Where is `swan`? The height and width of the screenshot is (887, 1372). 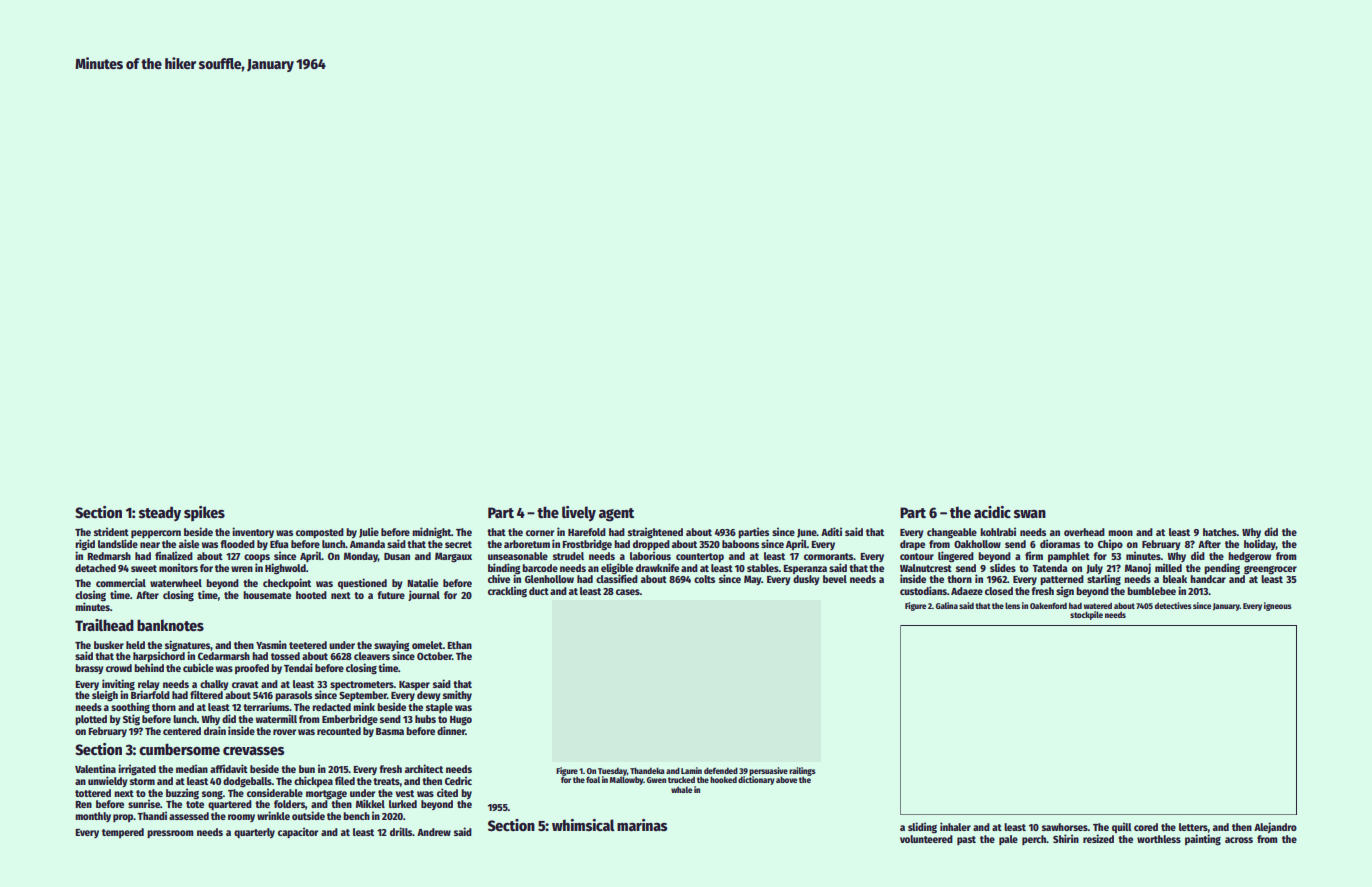 swan is located at coordinates (1030, 514).
